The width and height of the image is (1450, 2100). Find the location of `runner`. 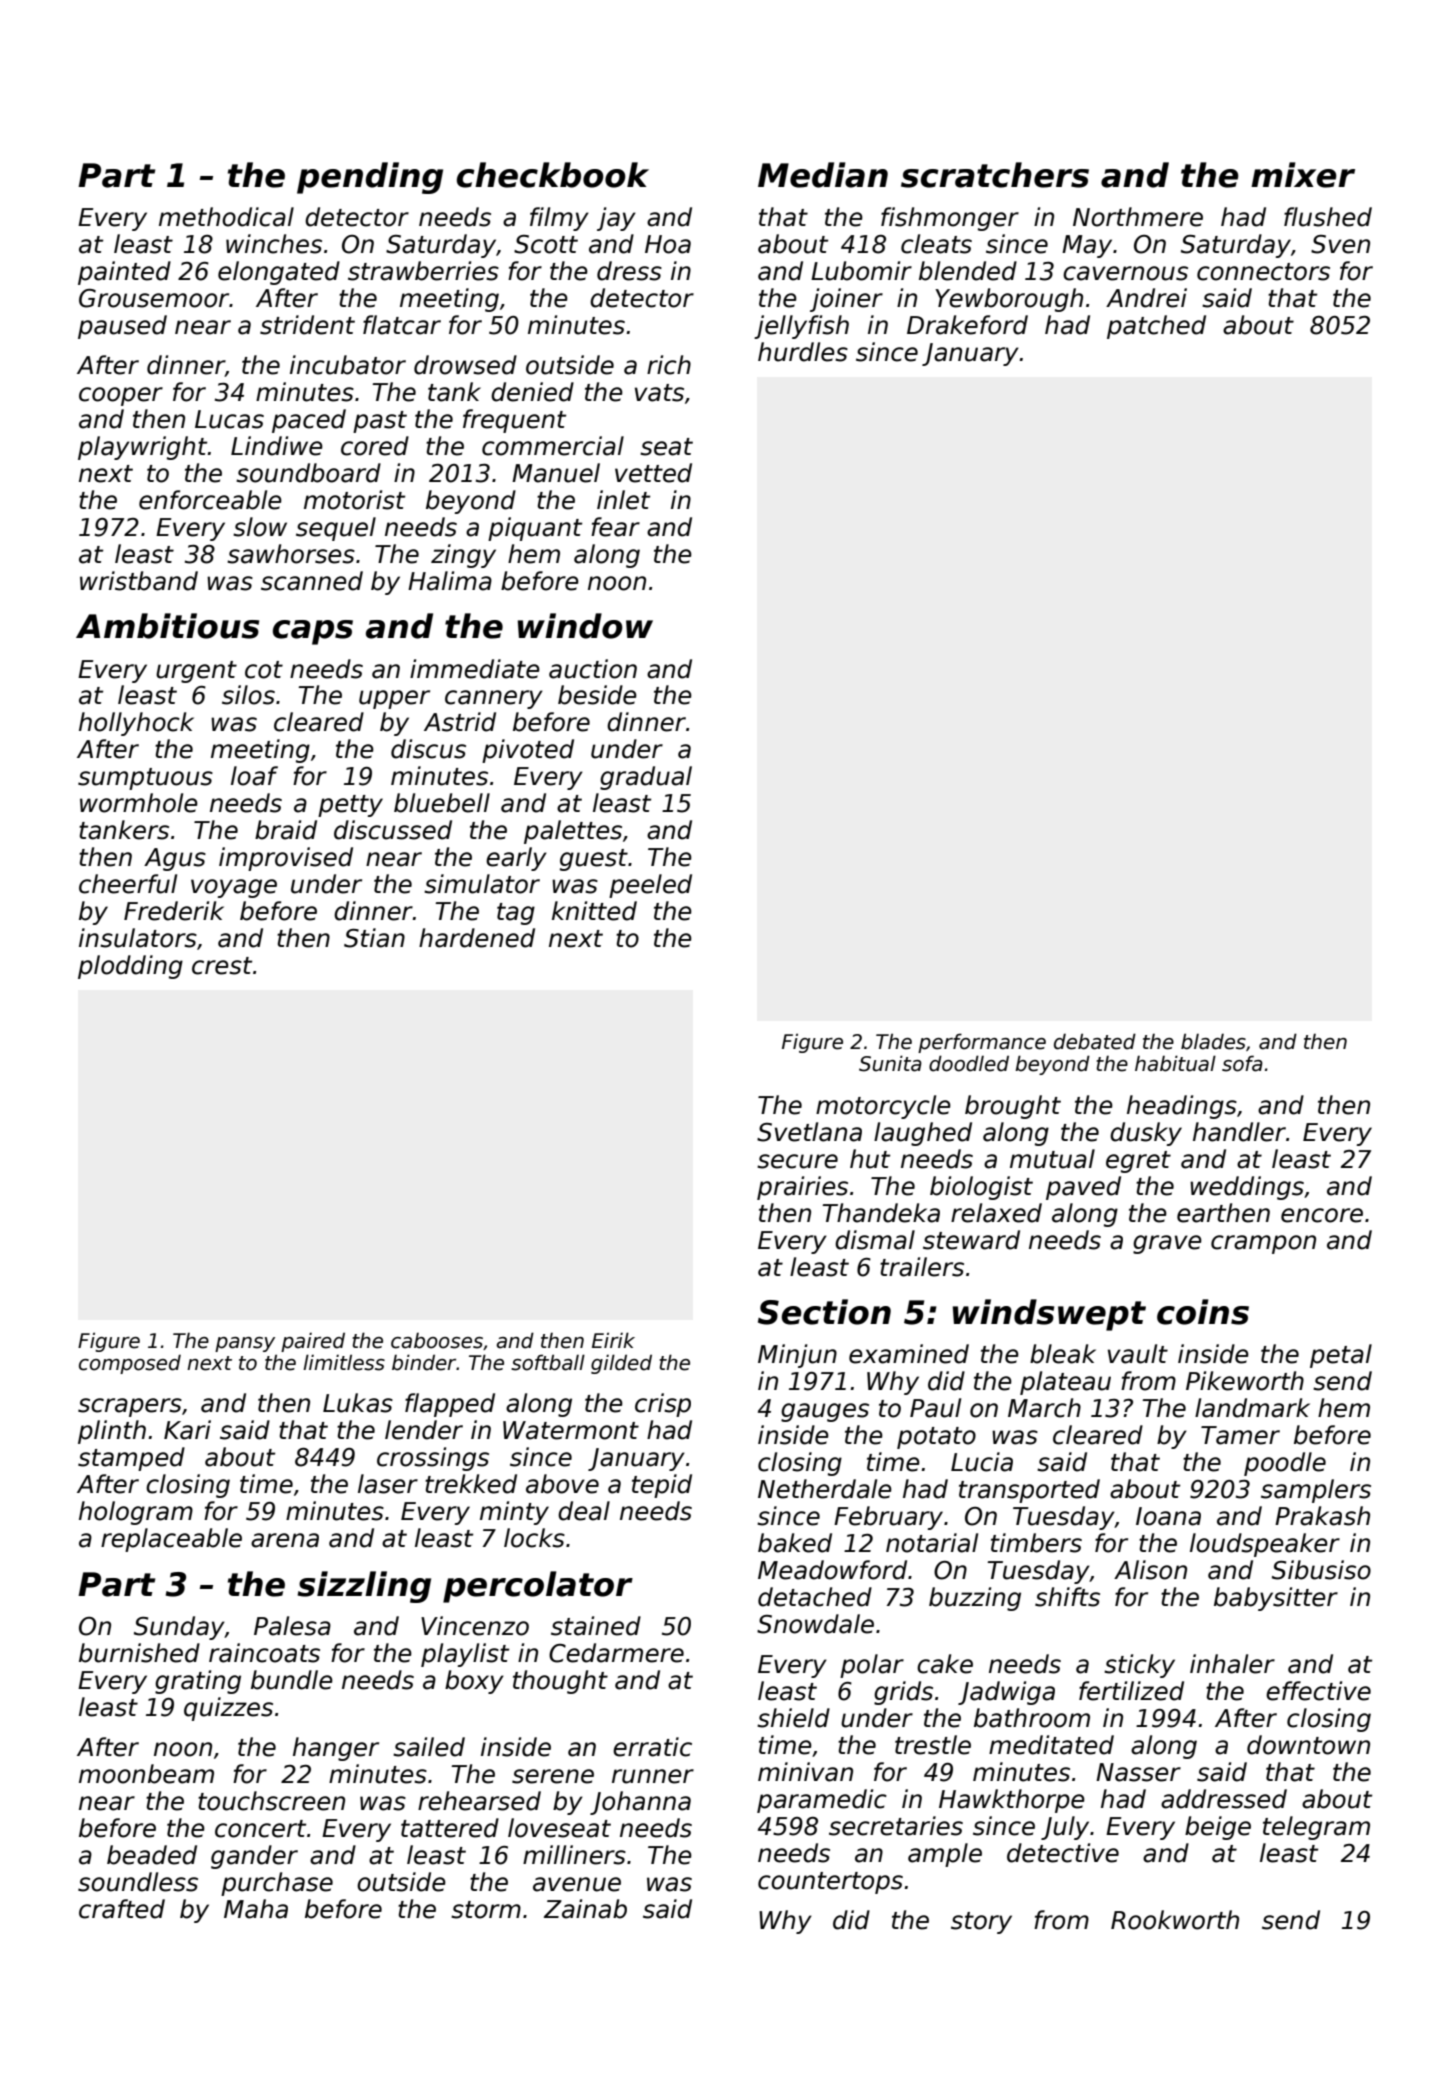

runner is located at coordinates (653, 1776).
